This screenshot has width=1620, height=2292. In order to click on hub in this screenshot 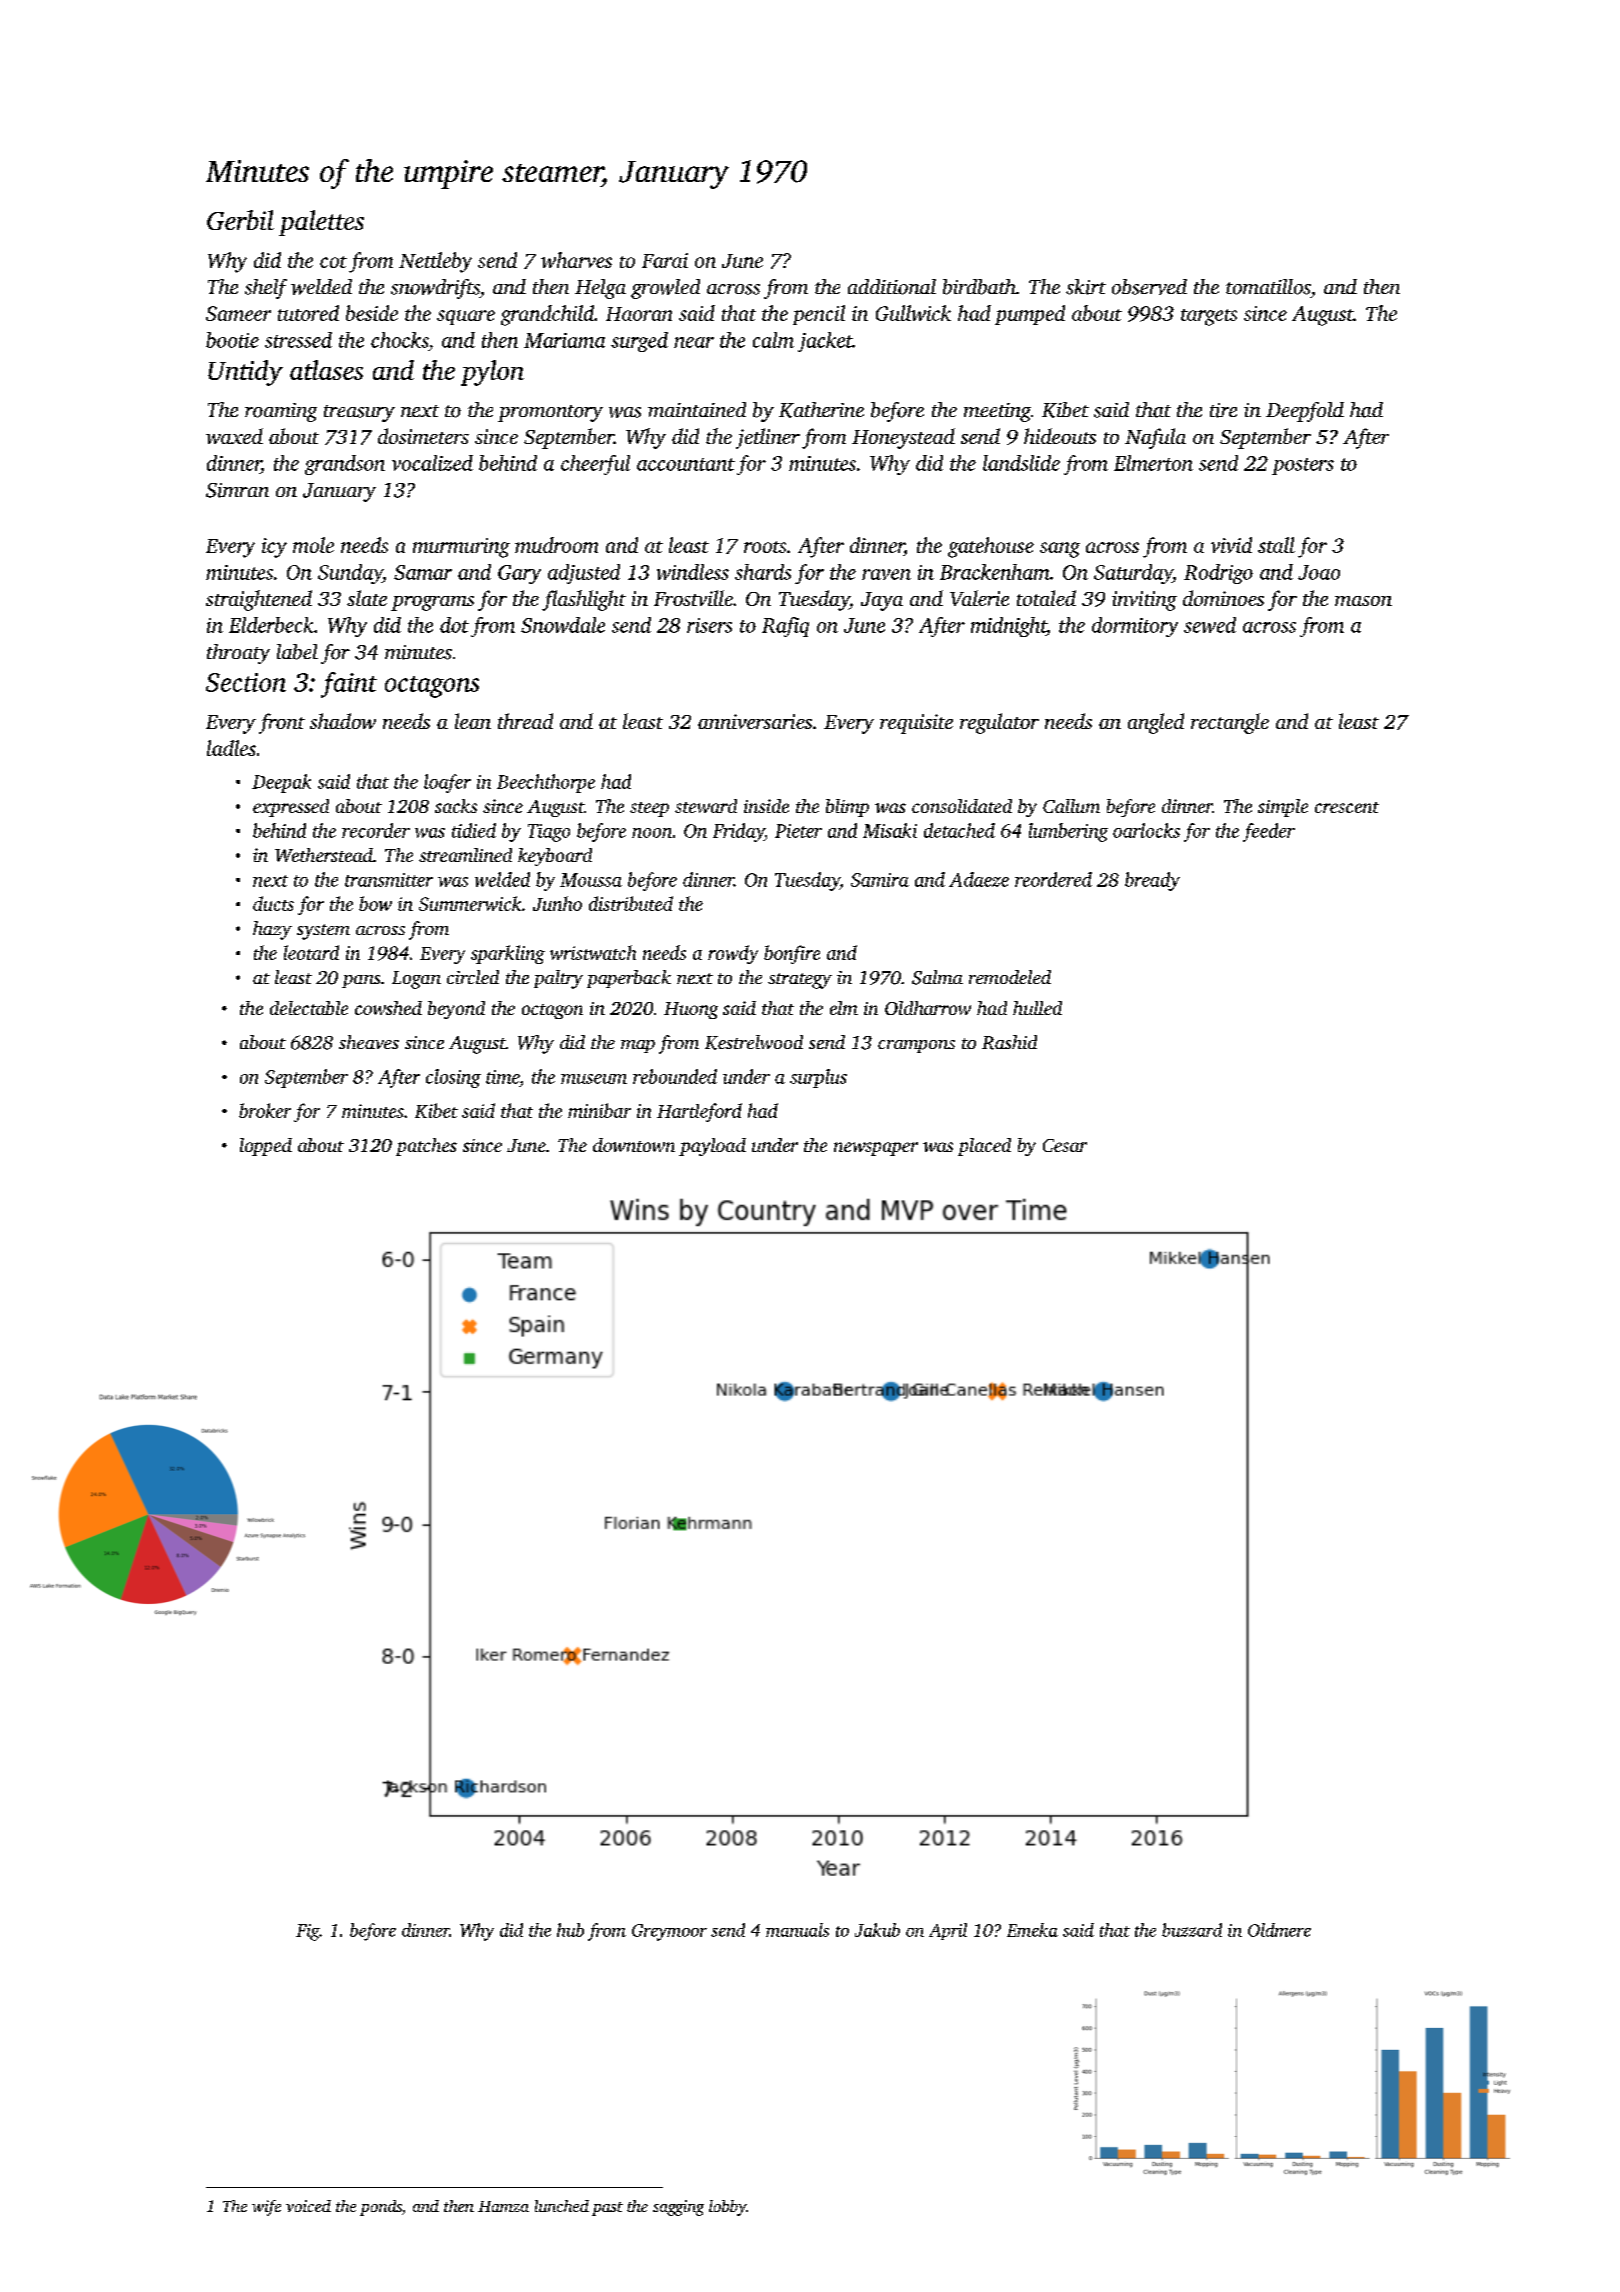, I will do `click(570, 1930)`.
